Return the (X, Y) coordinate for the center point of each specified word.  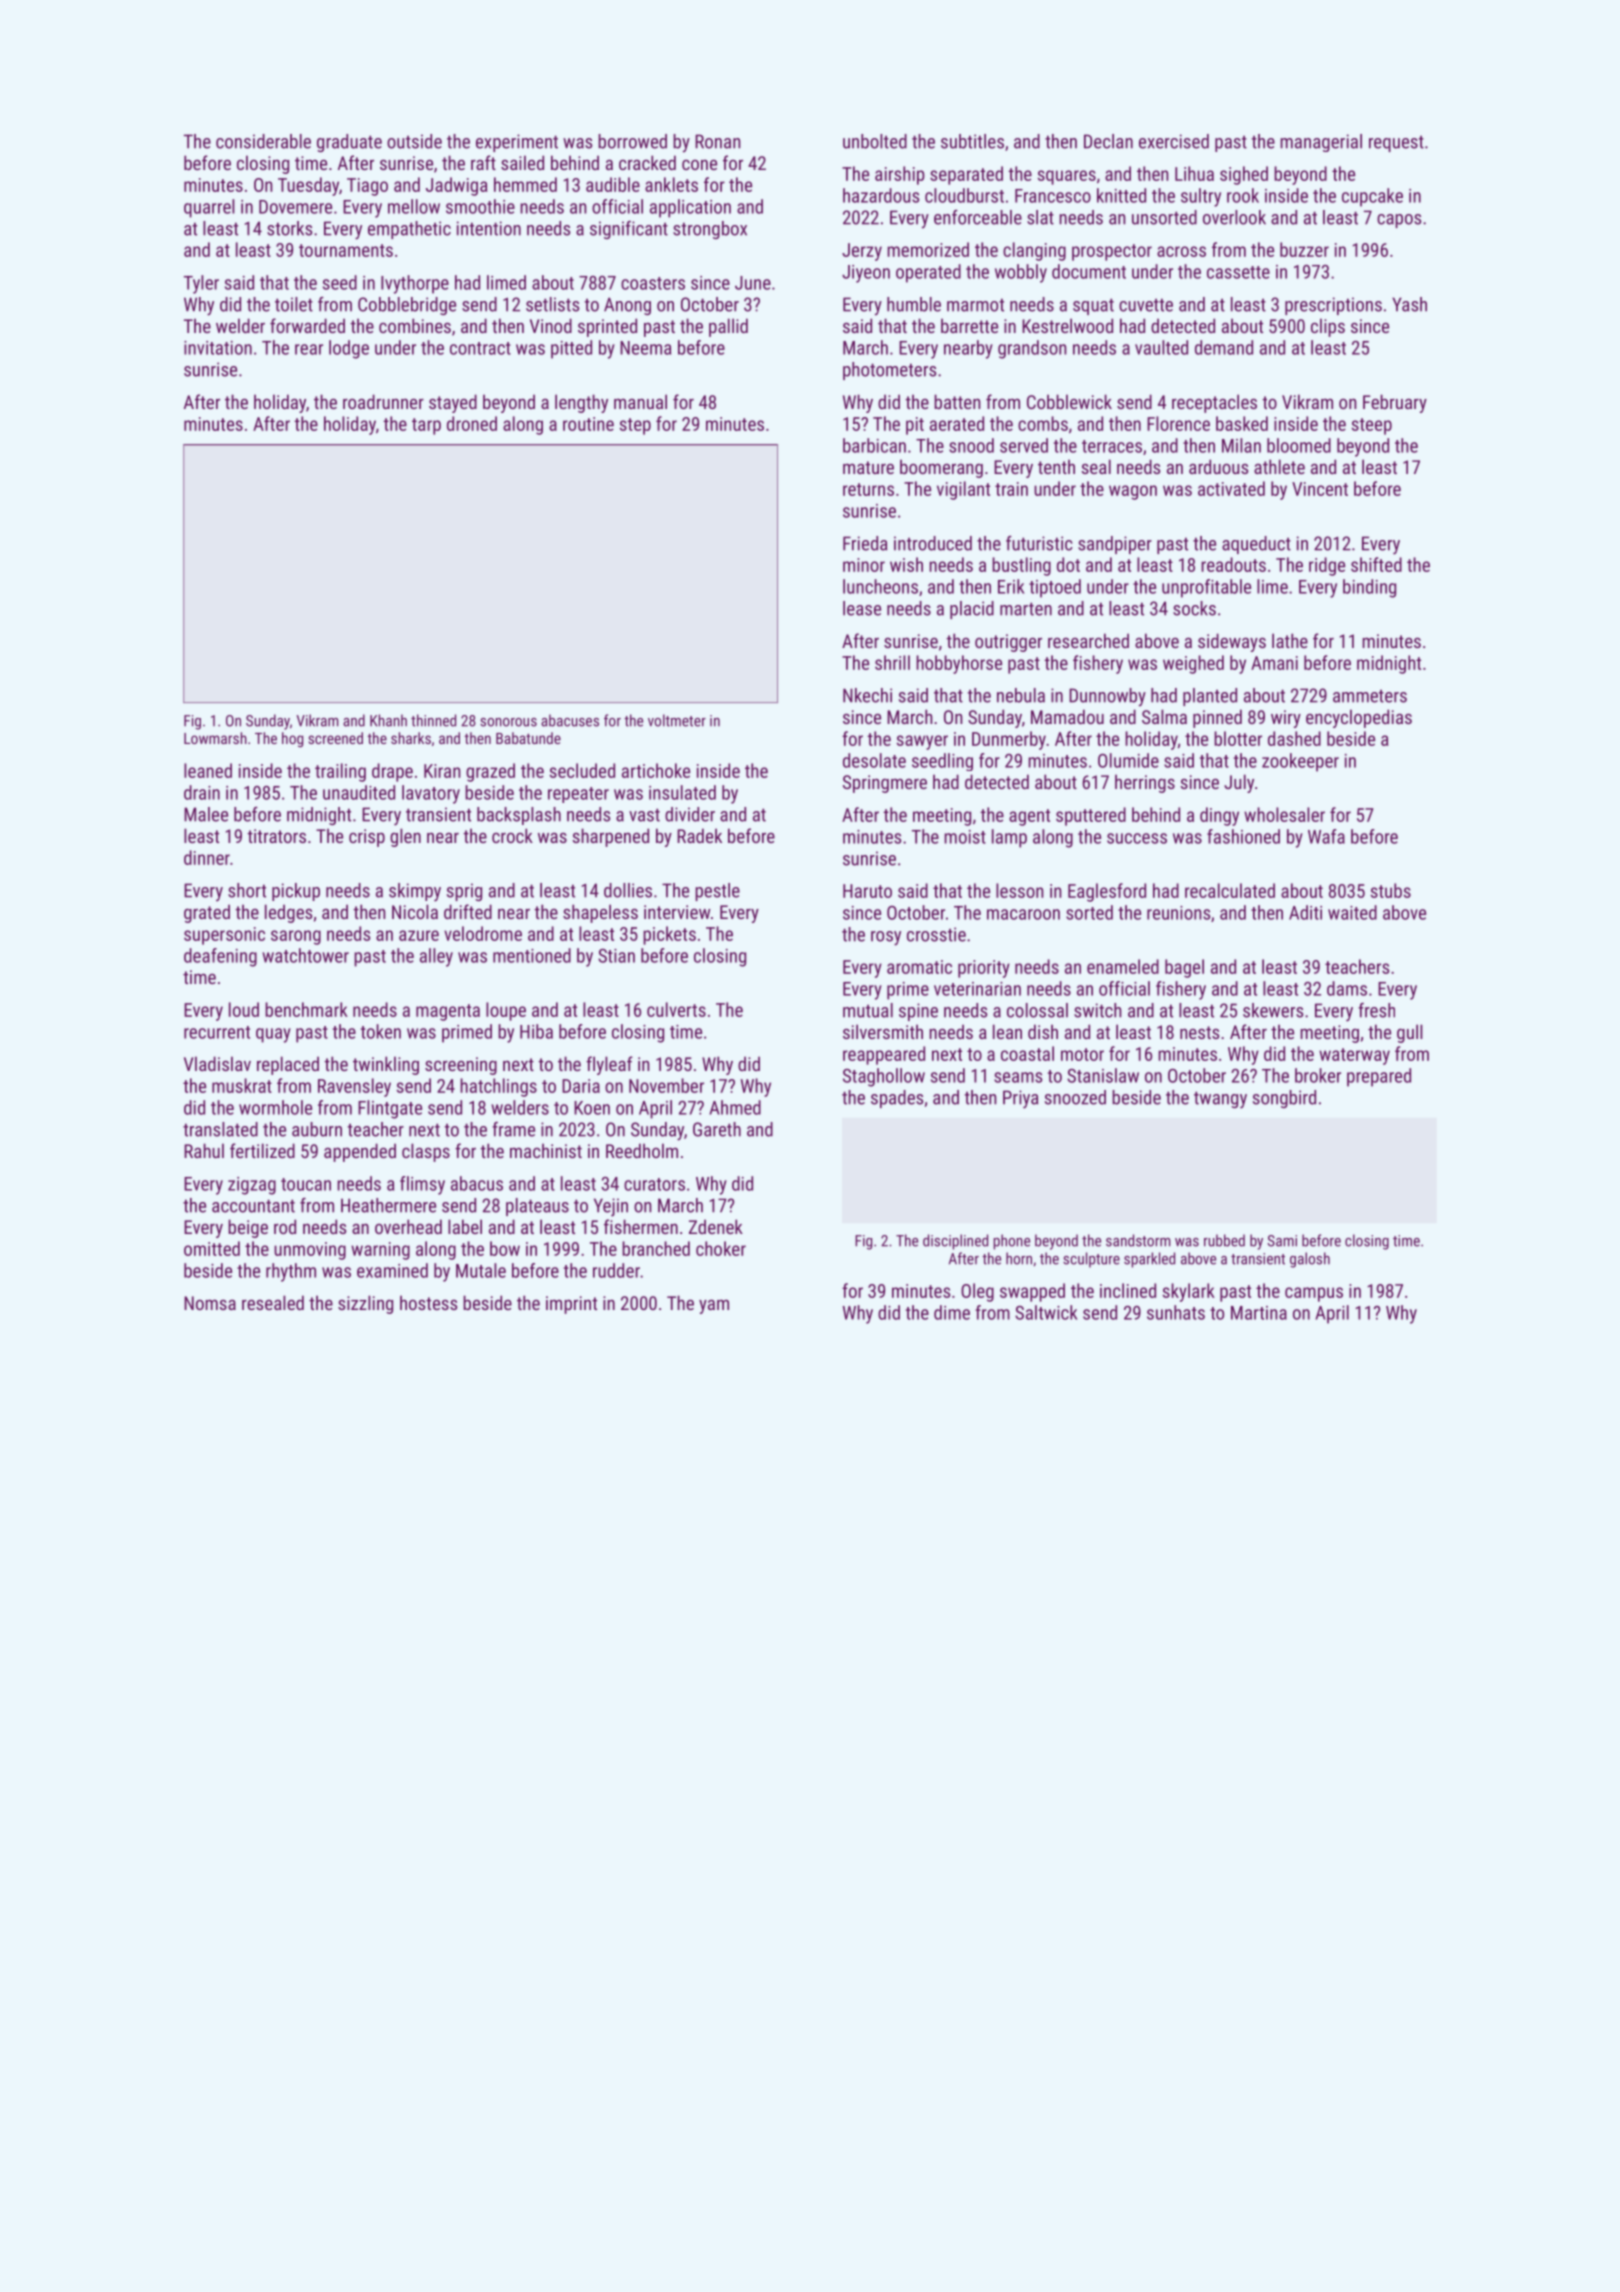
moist (965, 837)
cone (699, 165)
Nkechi (867, 695)
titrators (276, 836)
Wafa (1326, 836)
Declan (1108, 141)
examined (392, 1270)
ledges (288, 913)
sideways (1232, 642)
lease (862, 608)
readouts (1233, 564)
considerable (263, 141)
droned (472, 423)
